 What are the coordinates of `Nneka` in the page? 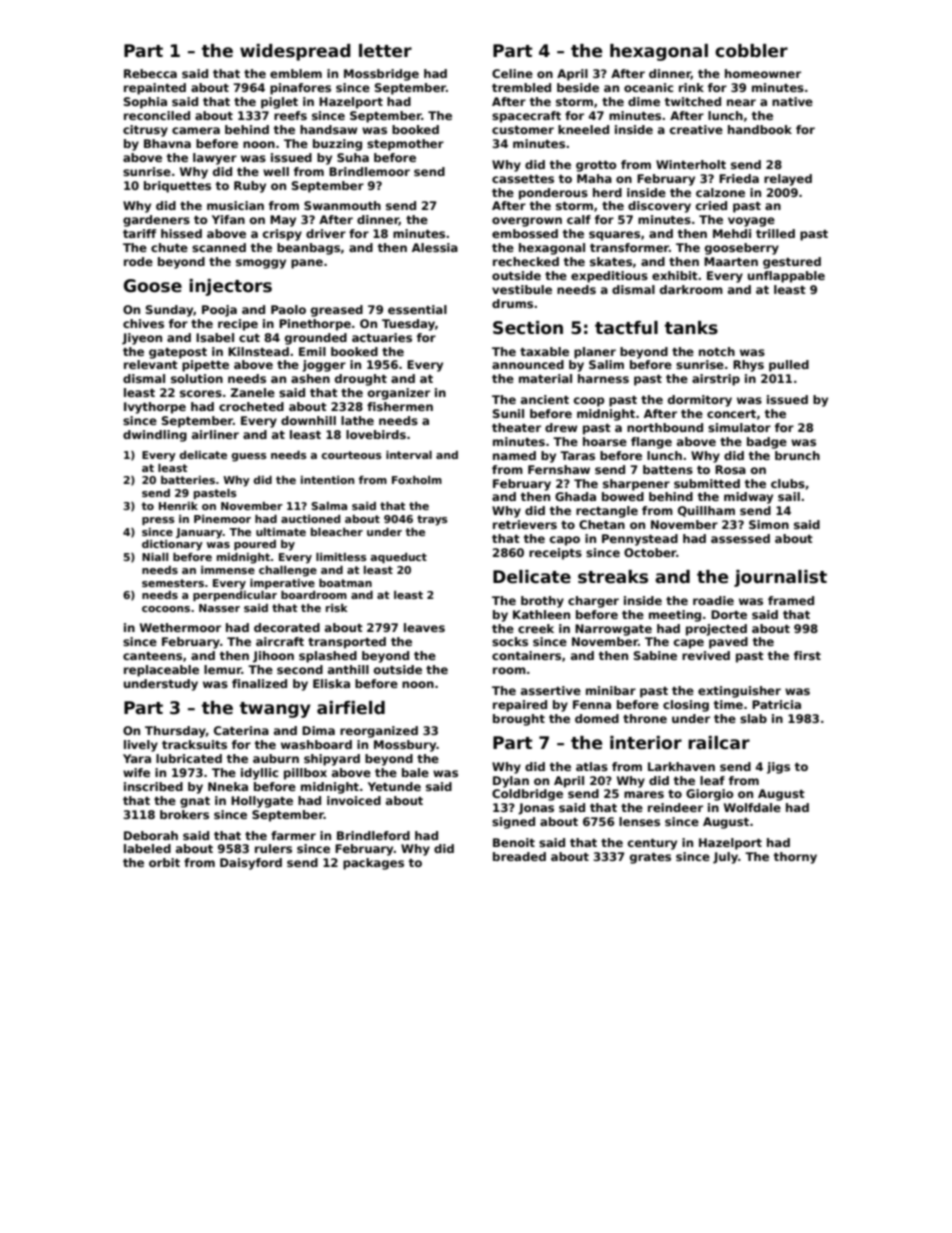 It's located at (228, 786).
